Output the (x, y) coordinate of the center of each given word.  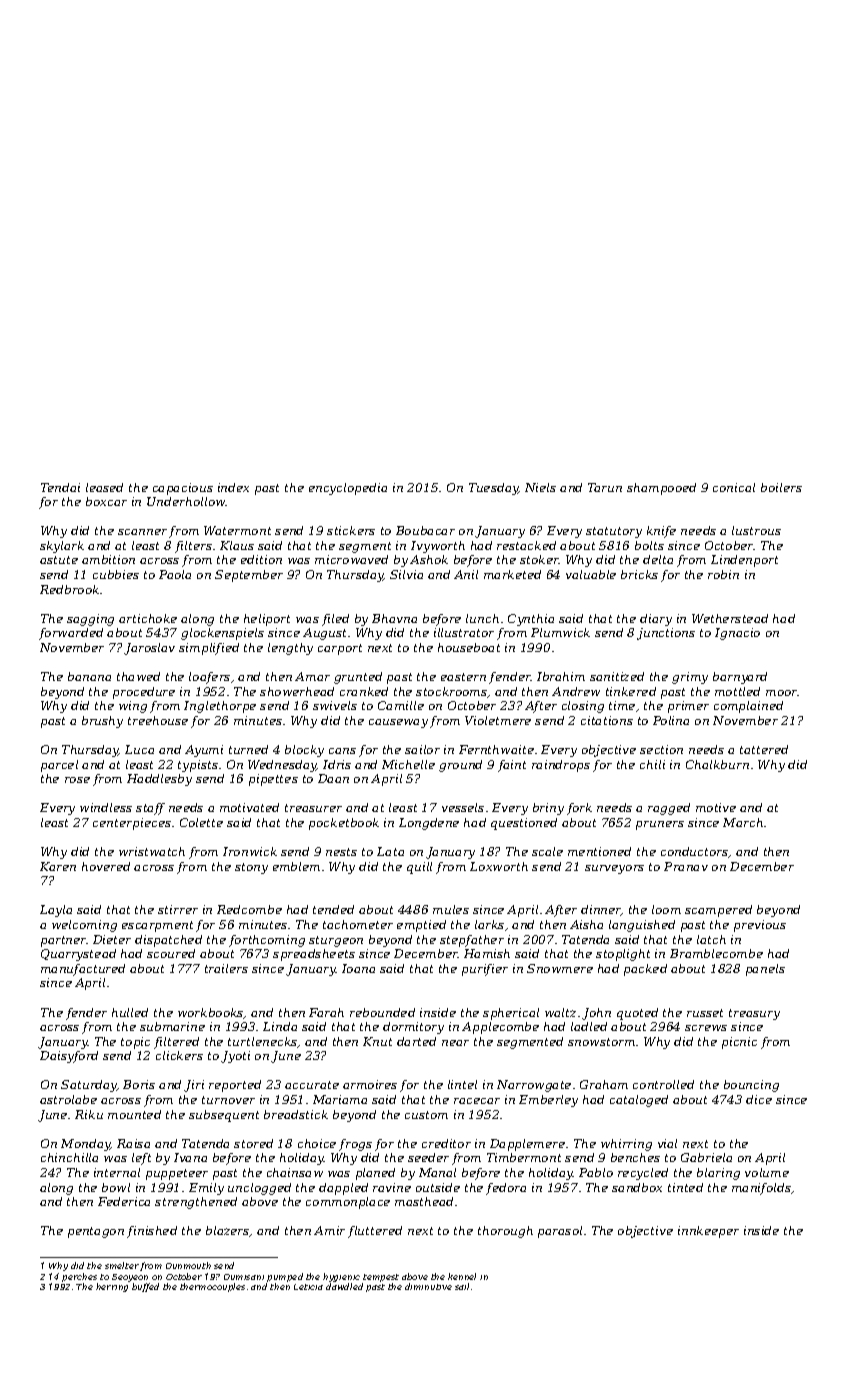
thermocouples (212, 1287)
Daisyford (69, 1057)
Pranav (686, 866)
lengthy (290, 649)
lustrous (756, 530)
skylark (62, 547)
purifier (485, 970)
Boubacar (425, 530)
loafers (209, 678)
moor (782, 693)
